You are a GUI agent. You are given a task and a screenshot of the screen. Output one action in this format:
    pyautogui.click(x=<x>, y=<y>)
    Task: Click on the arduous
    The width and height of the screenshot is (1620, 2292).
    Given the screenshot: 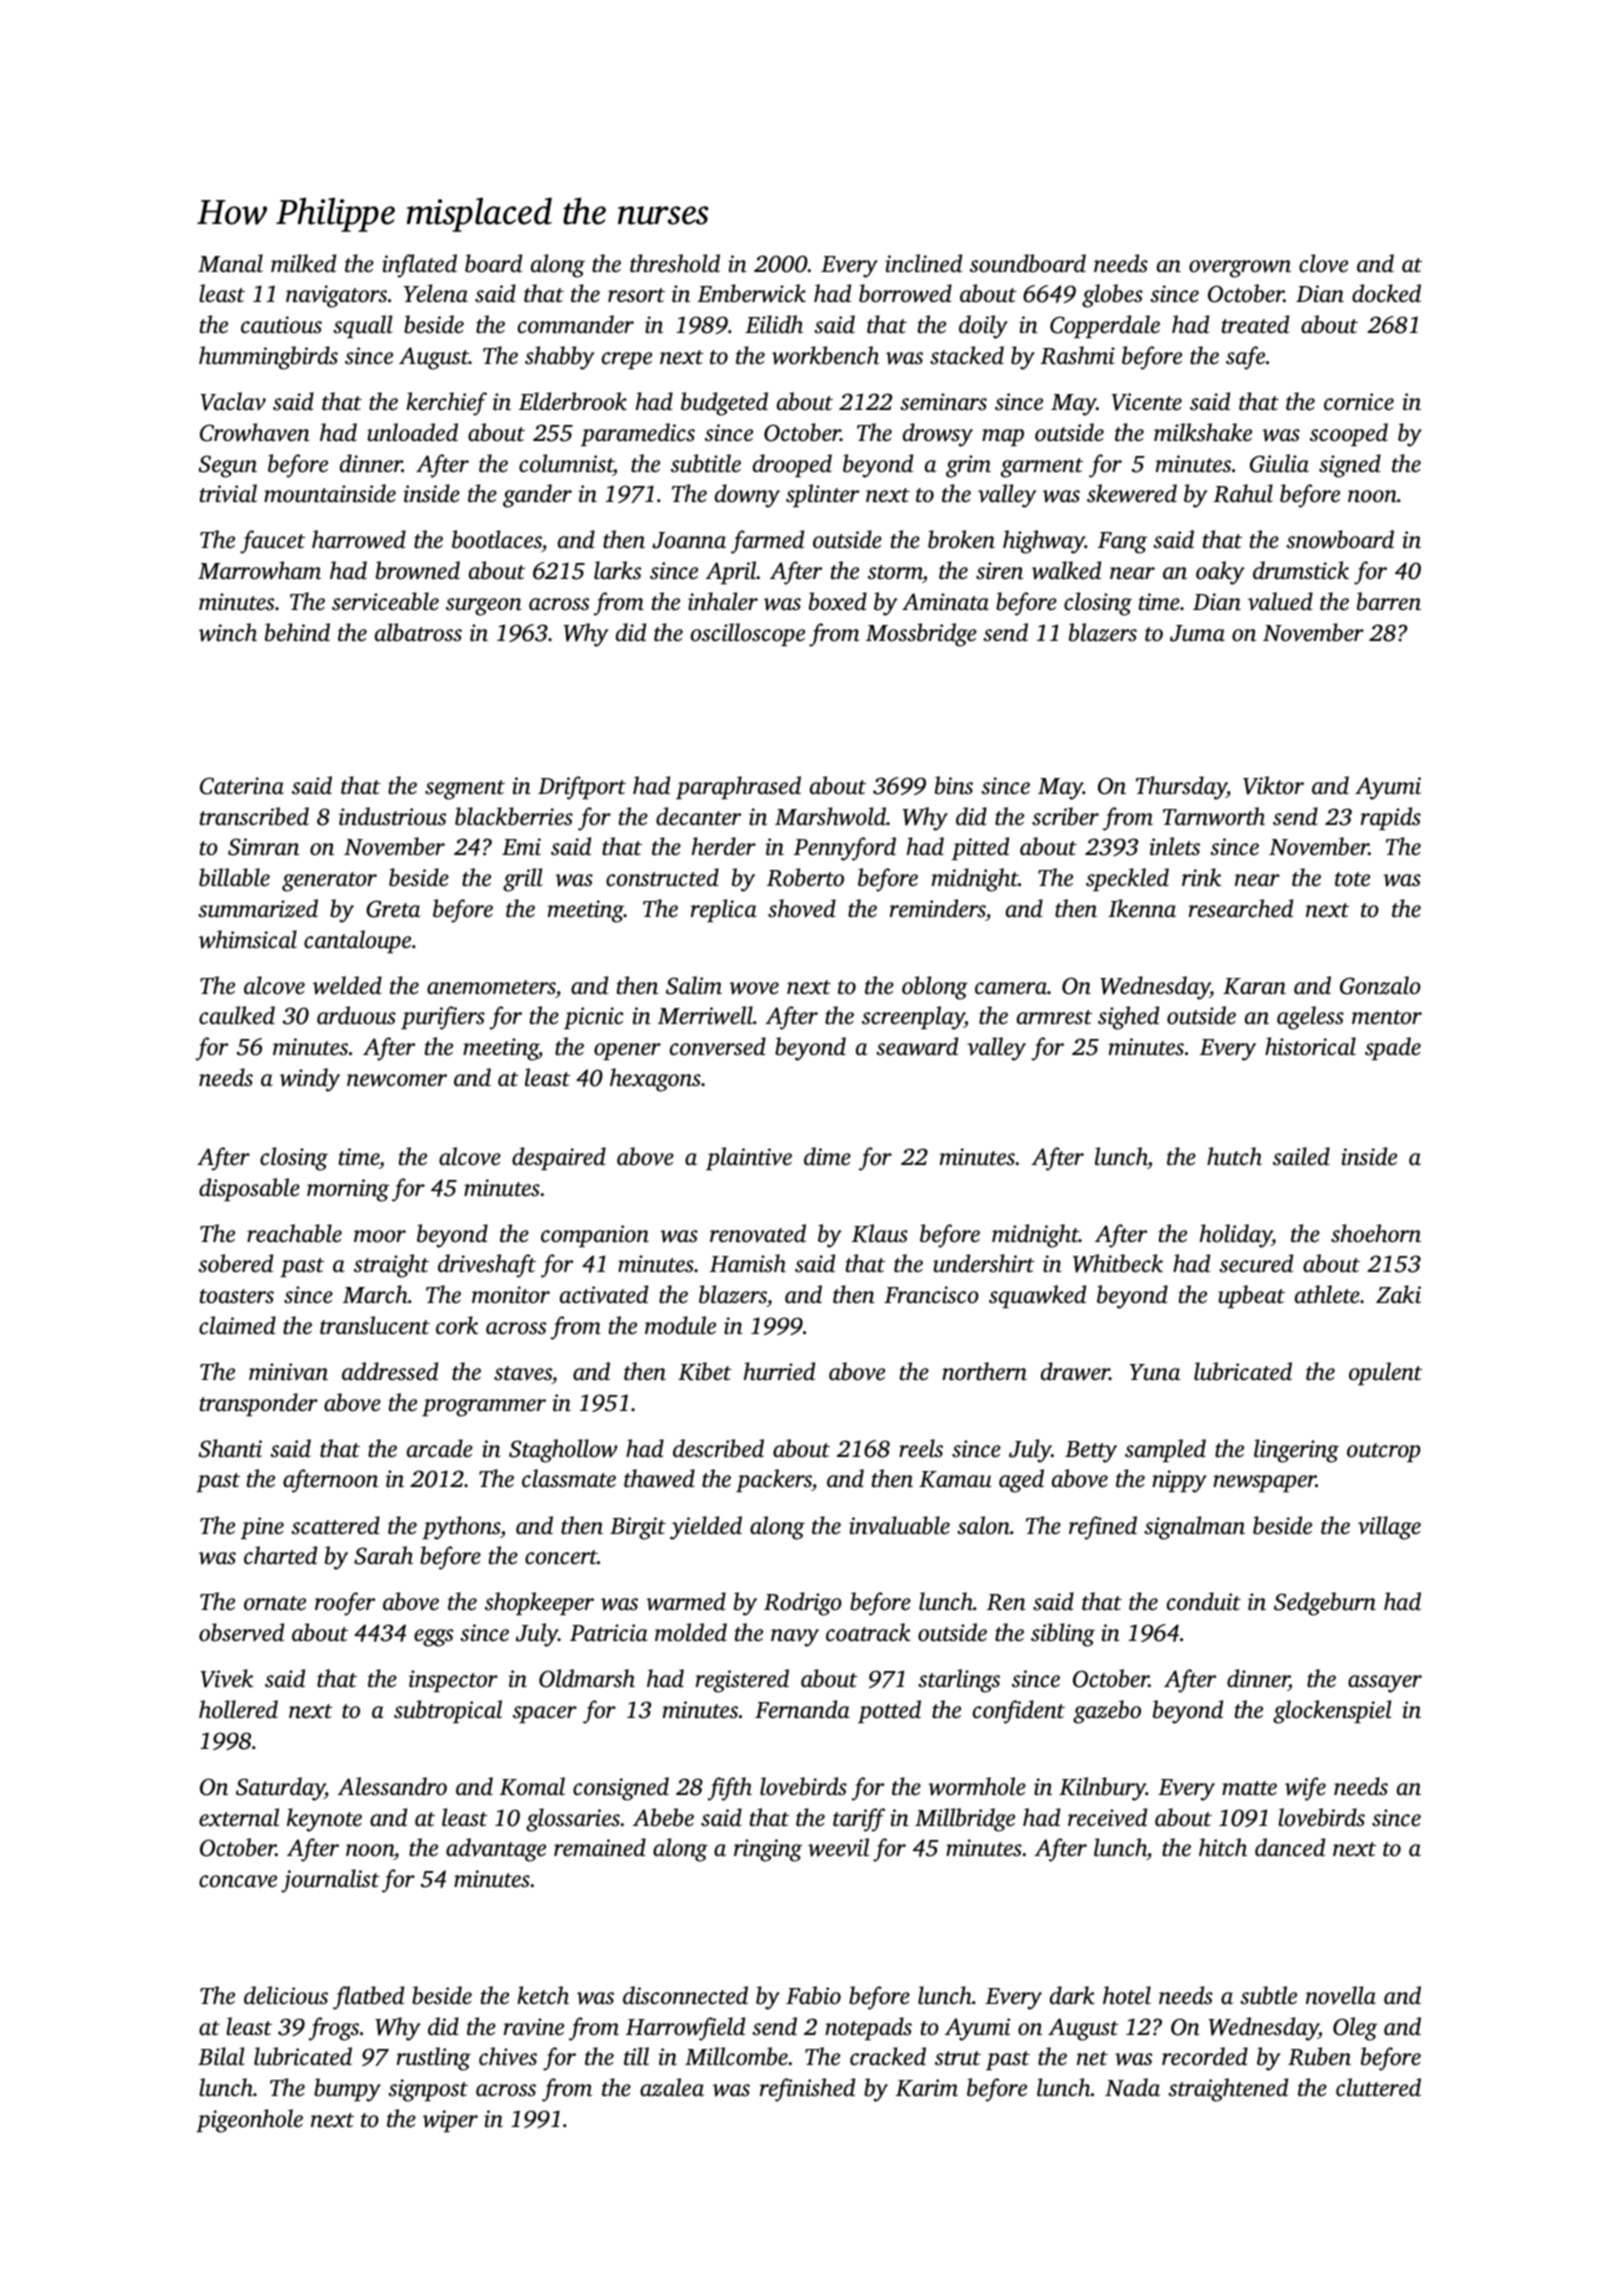 What is the action you would take?
    pyautogui.click(x=356, y=1015)
